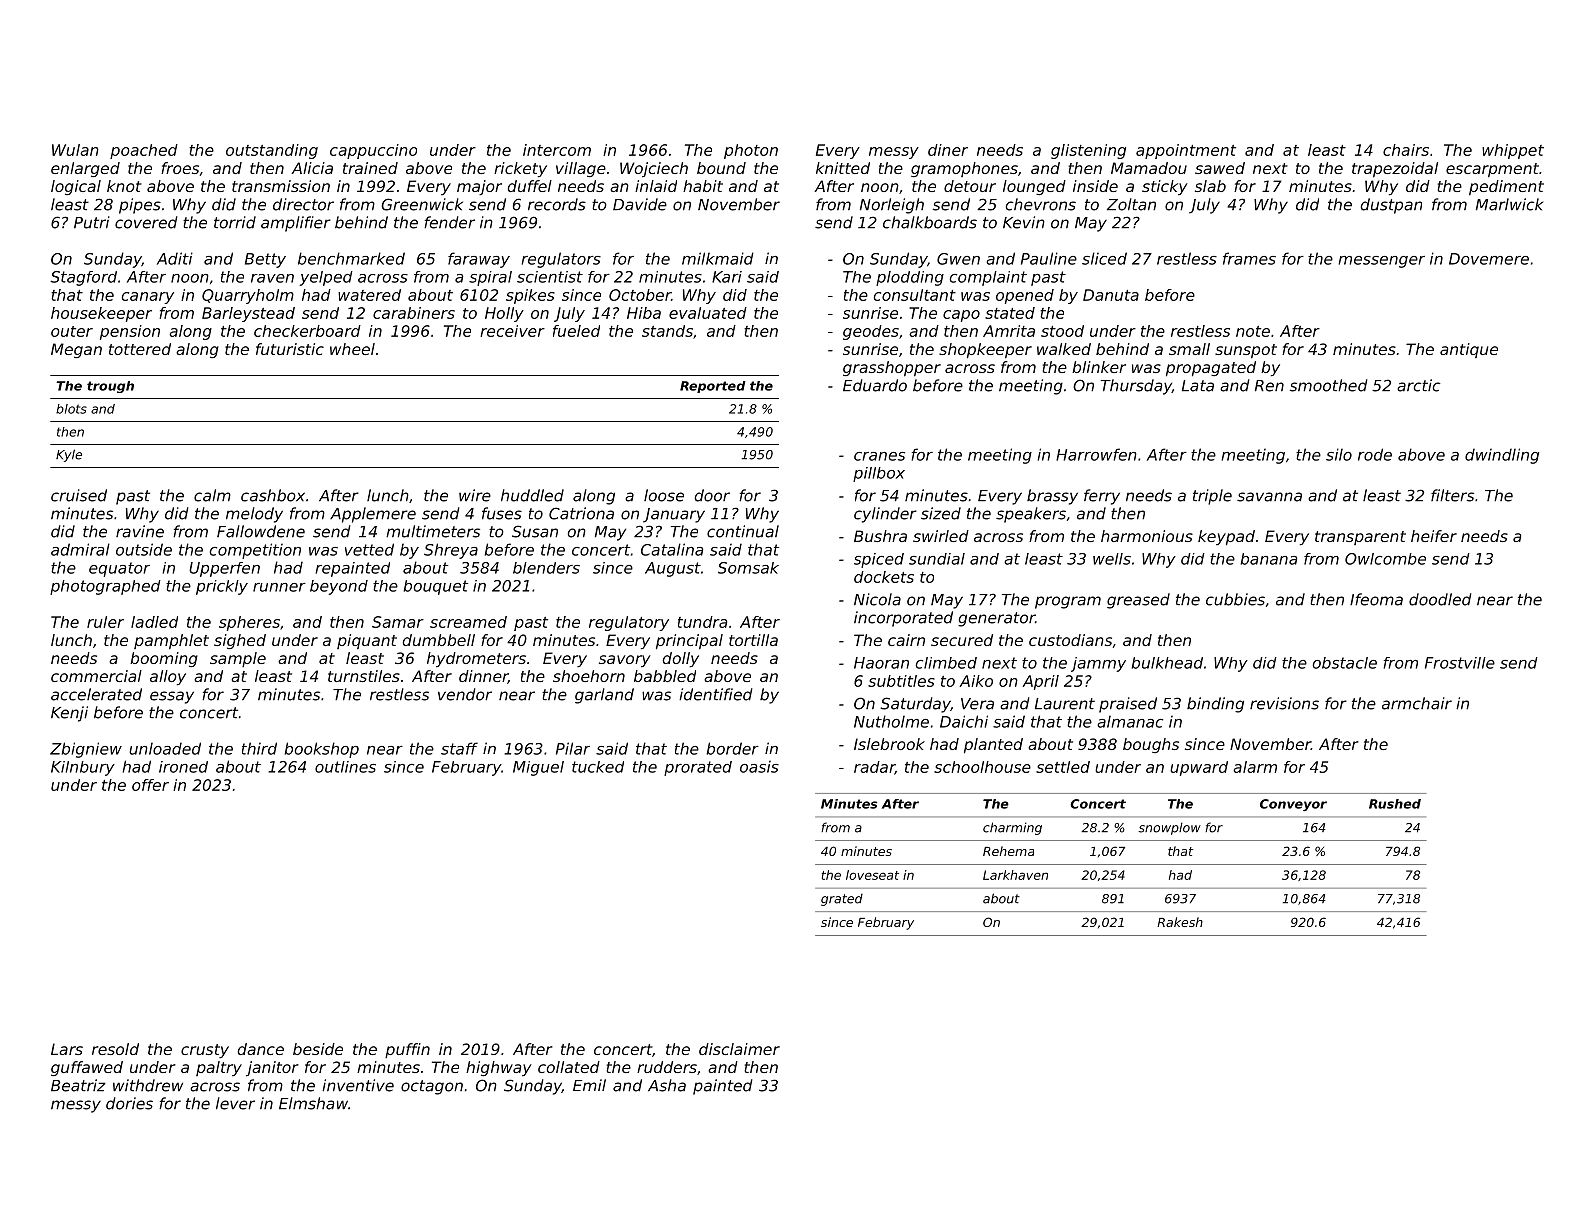  I want to click on cranes, so click(879, 456).
